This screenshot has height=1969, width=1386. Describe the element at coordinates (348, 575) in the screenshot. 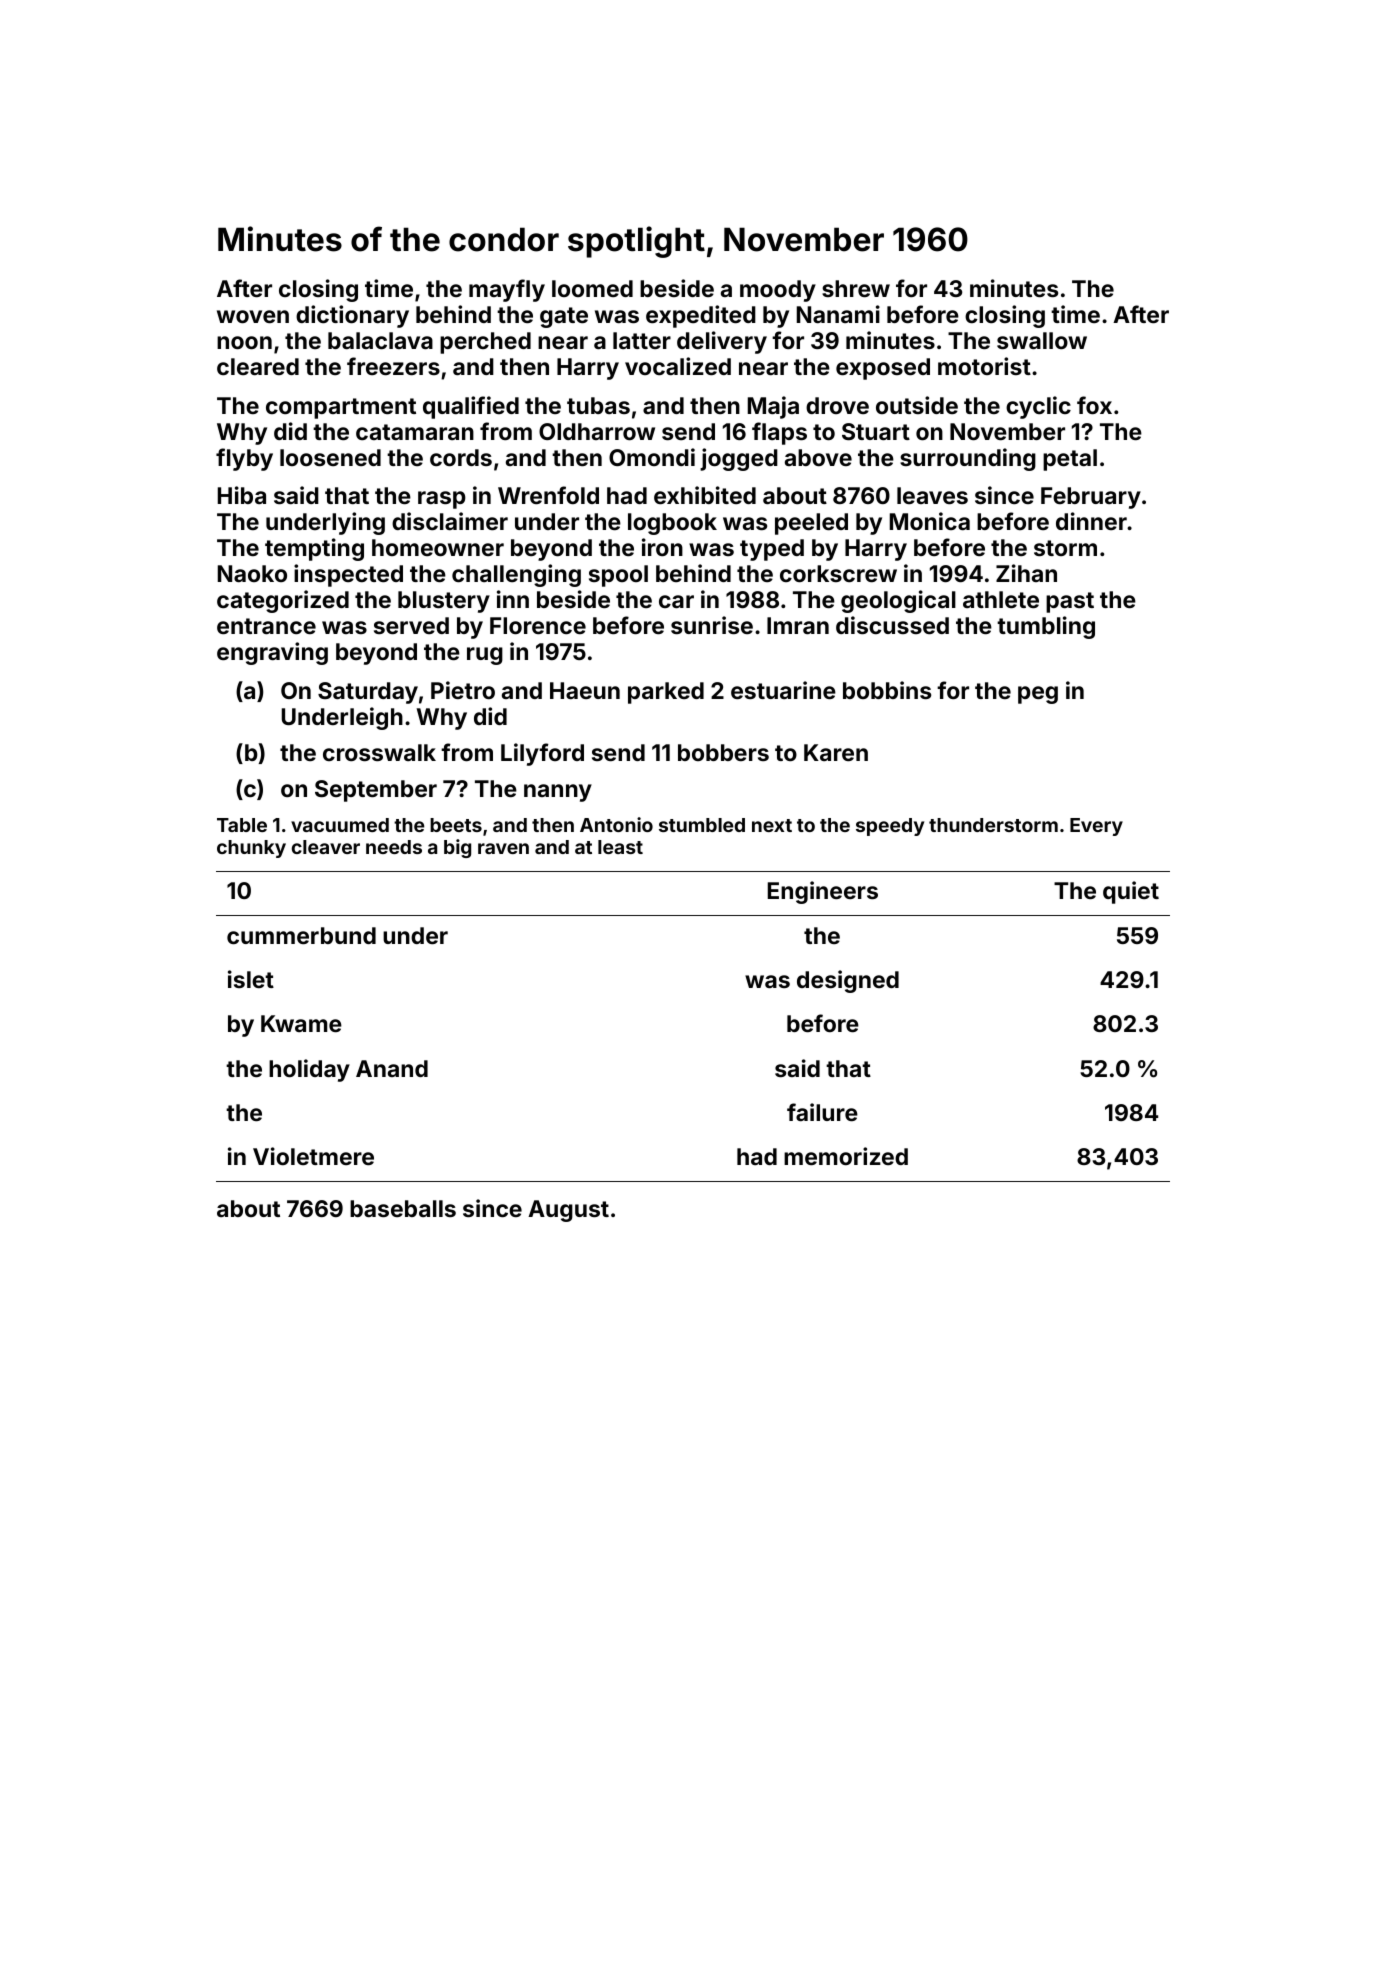

I see `inspected` at that location.
